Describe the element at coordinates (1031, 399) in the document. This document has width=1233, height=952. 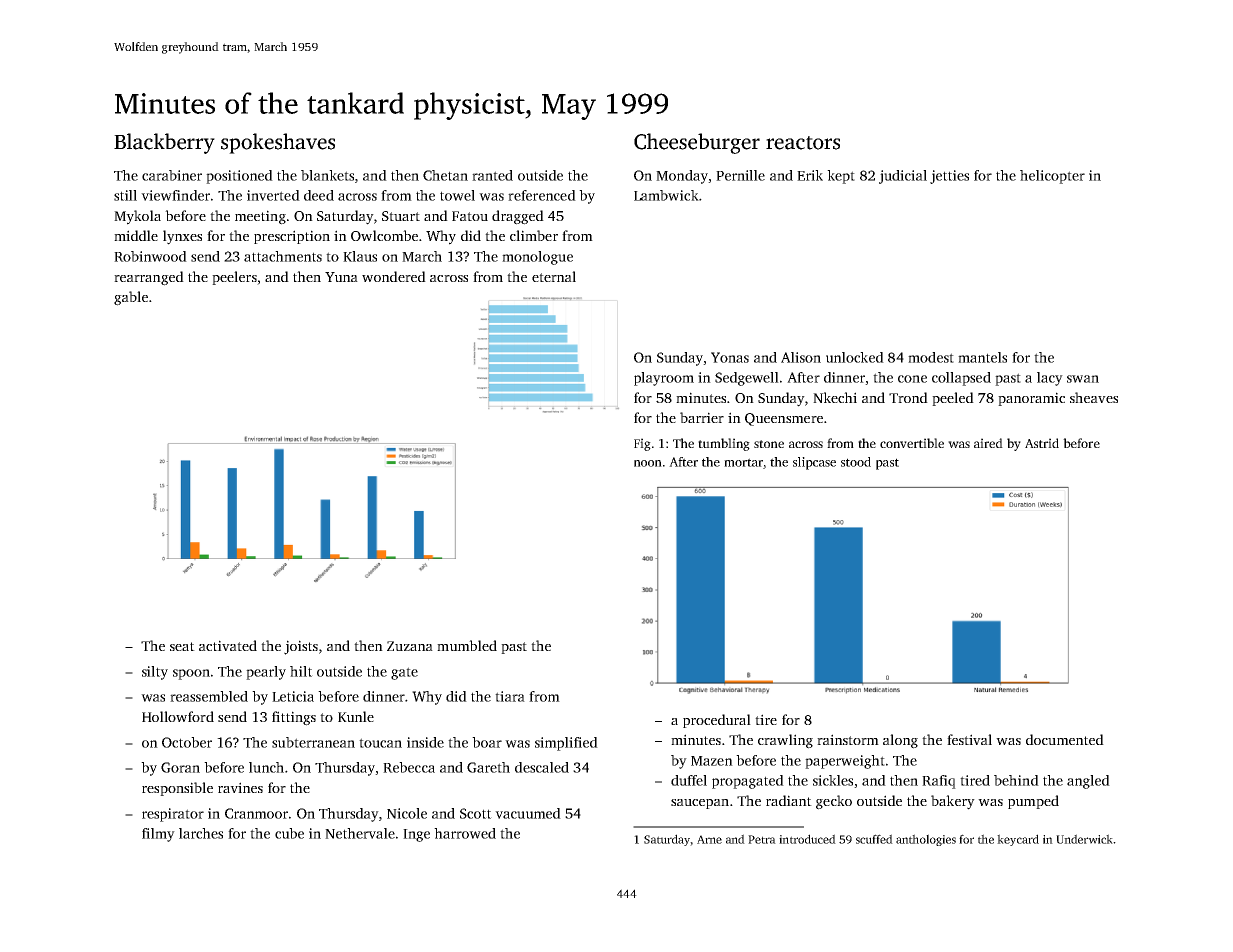
I see `panoramic` at that location.
